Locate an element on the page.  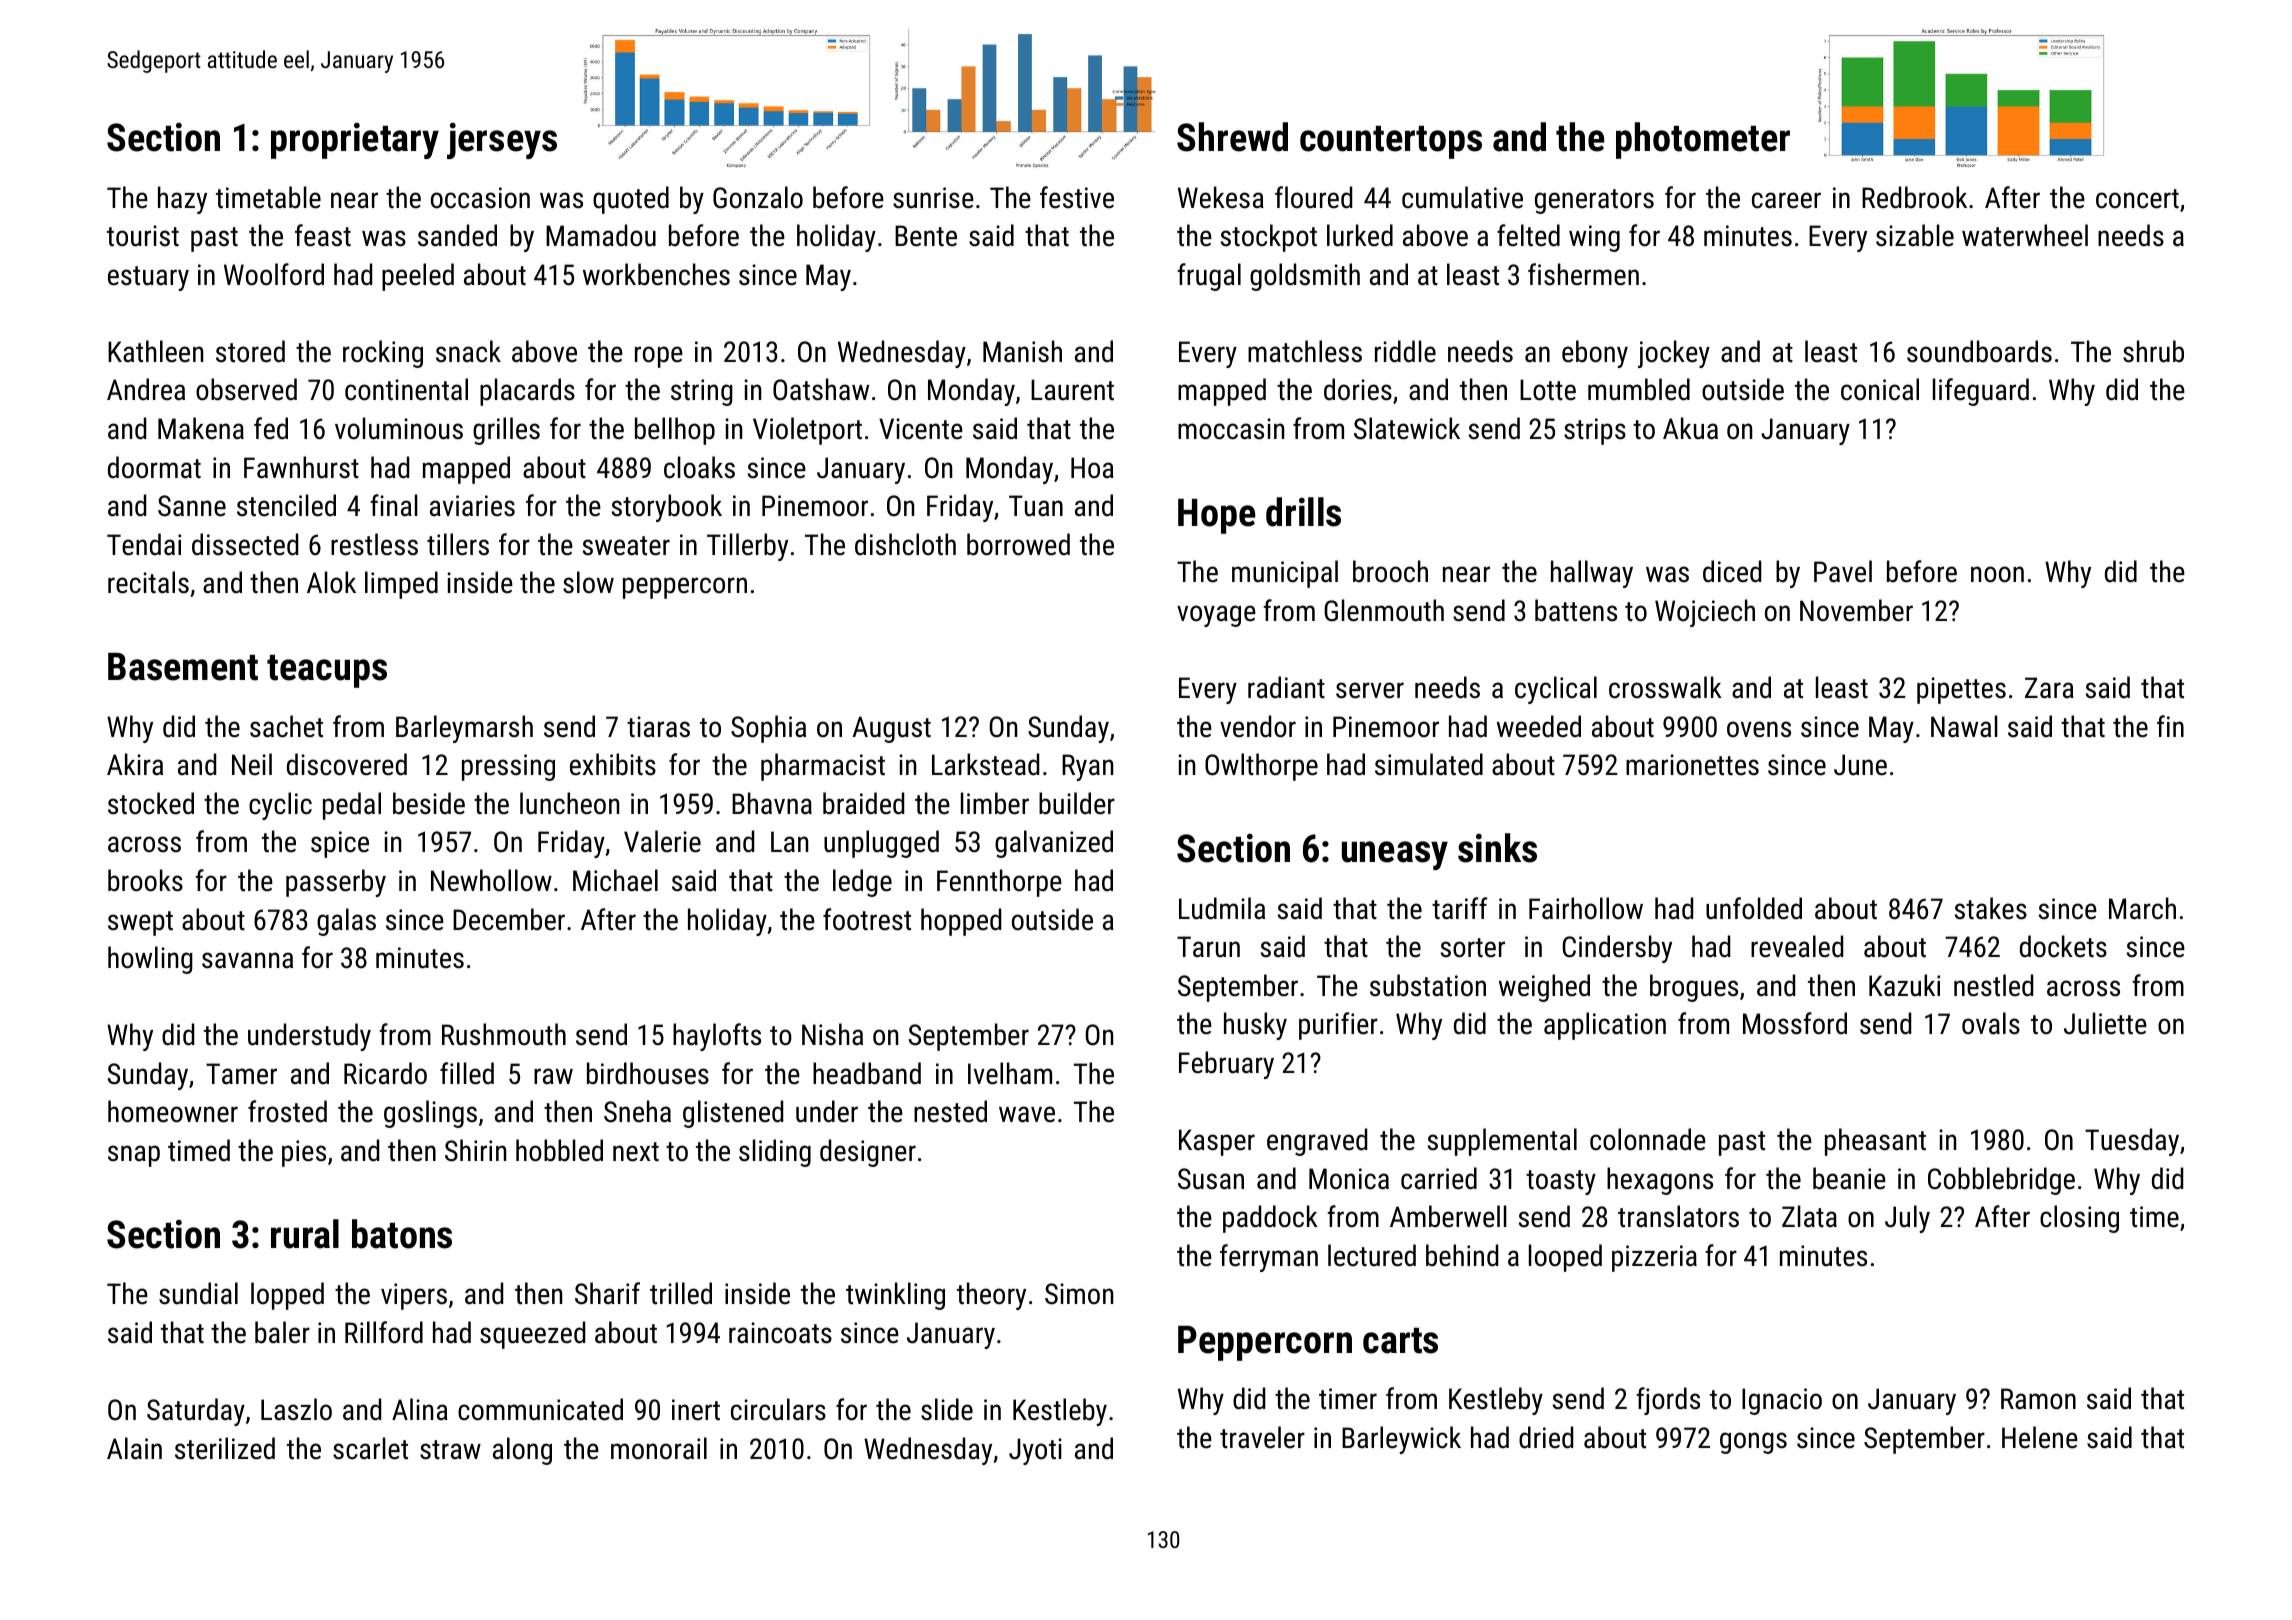
scarlet is located at coordinates (370, 1448).
